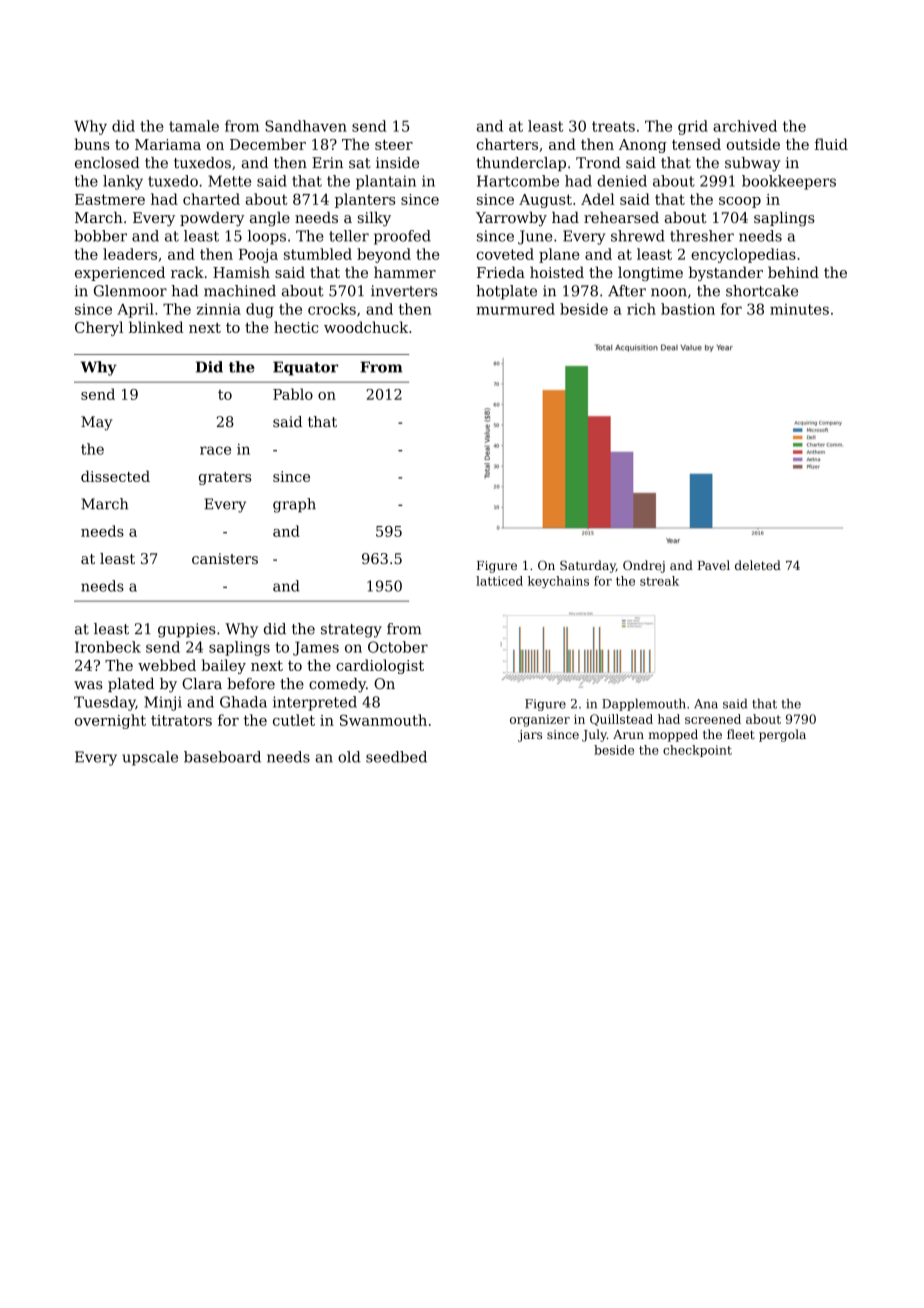 The width and height of the page is (924, 1308). What do you see at coordinates (396, 757) in the page?
I see `seedbed` at bounding box center [396, 757].
